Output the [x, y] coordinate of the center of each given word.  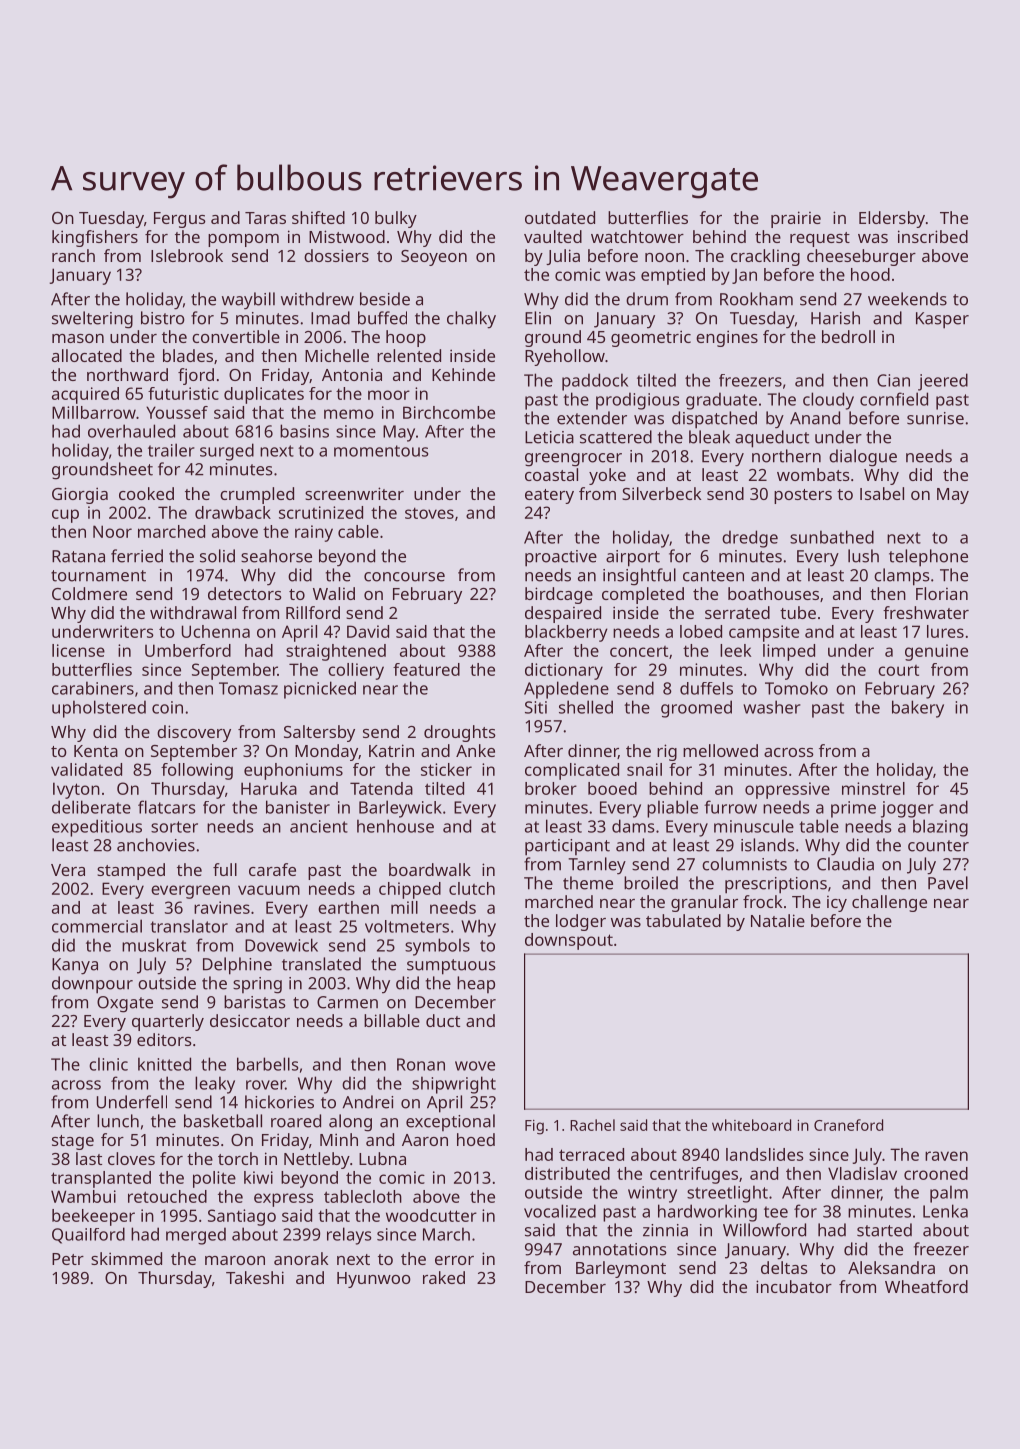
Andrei [368, 1102]
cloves [131, 1158]
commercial [97, 926]
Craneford [848, 1125]
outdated [560, 217]
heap [476, 984]
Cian [893, 380]
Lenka [945, 1211]
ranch [73, 255]
